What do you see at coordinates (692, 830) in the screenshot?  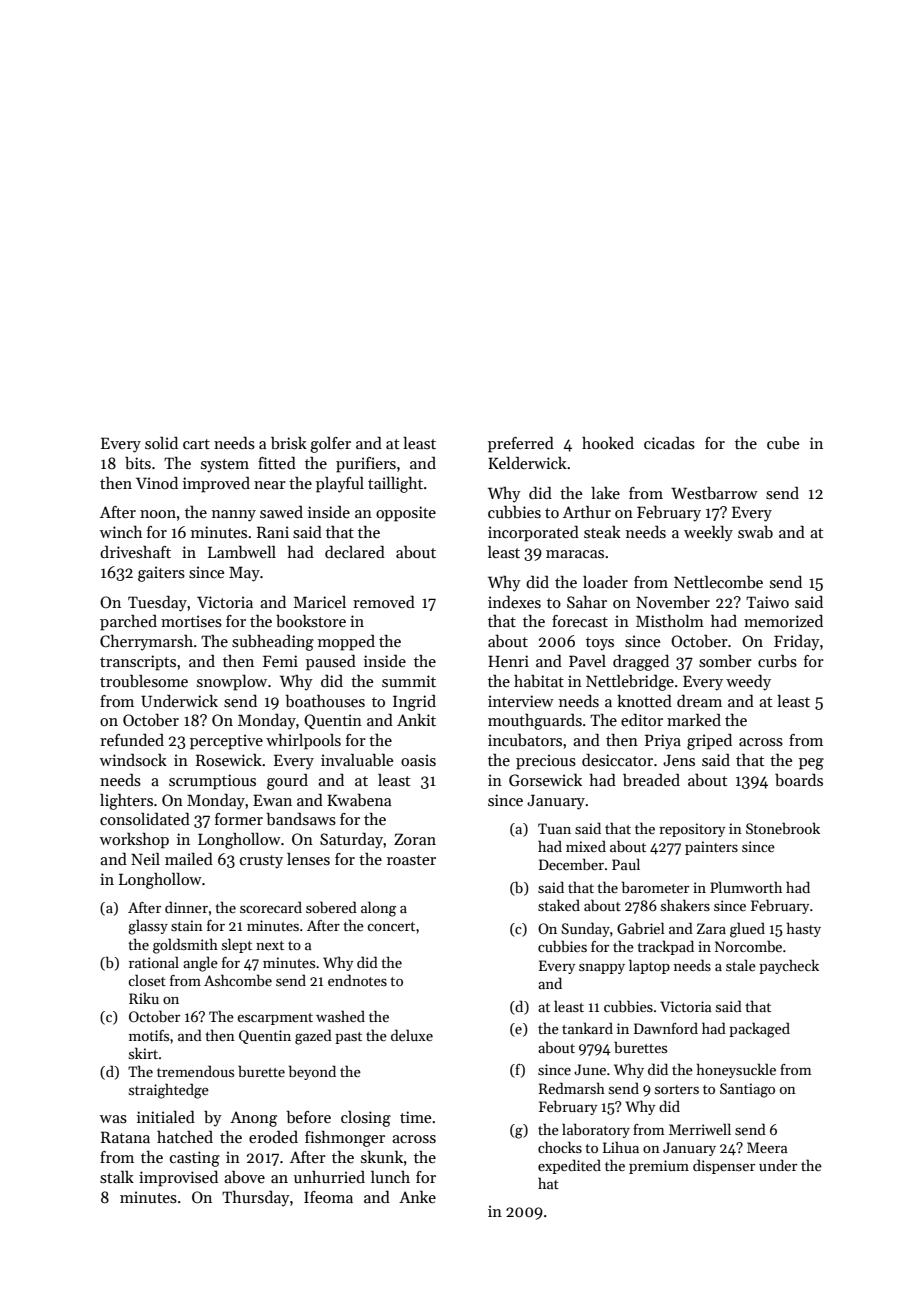 I see `repository` at bounding box center [692, 830].
